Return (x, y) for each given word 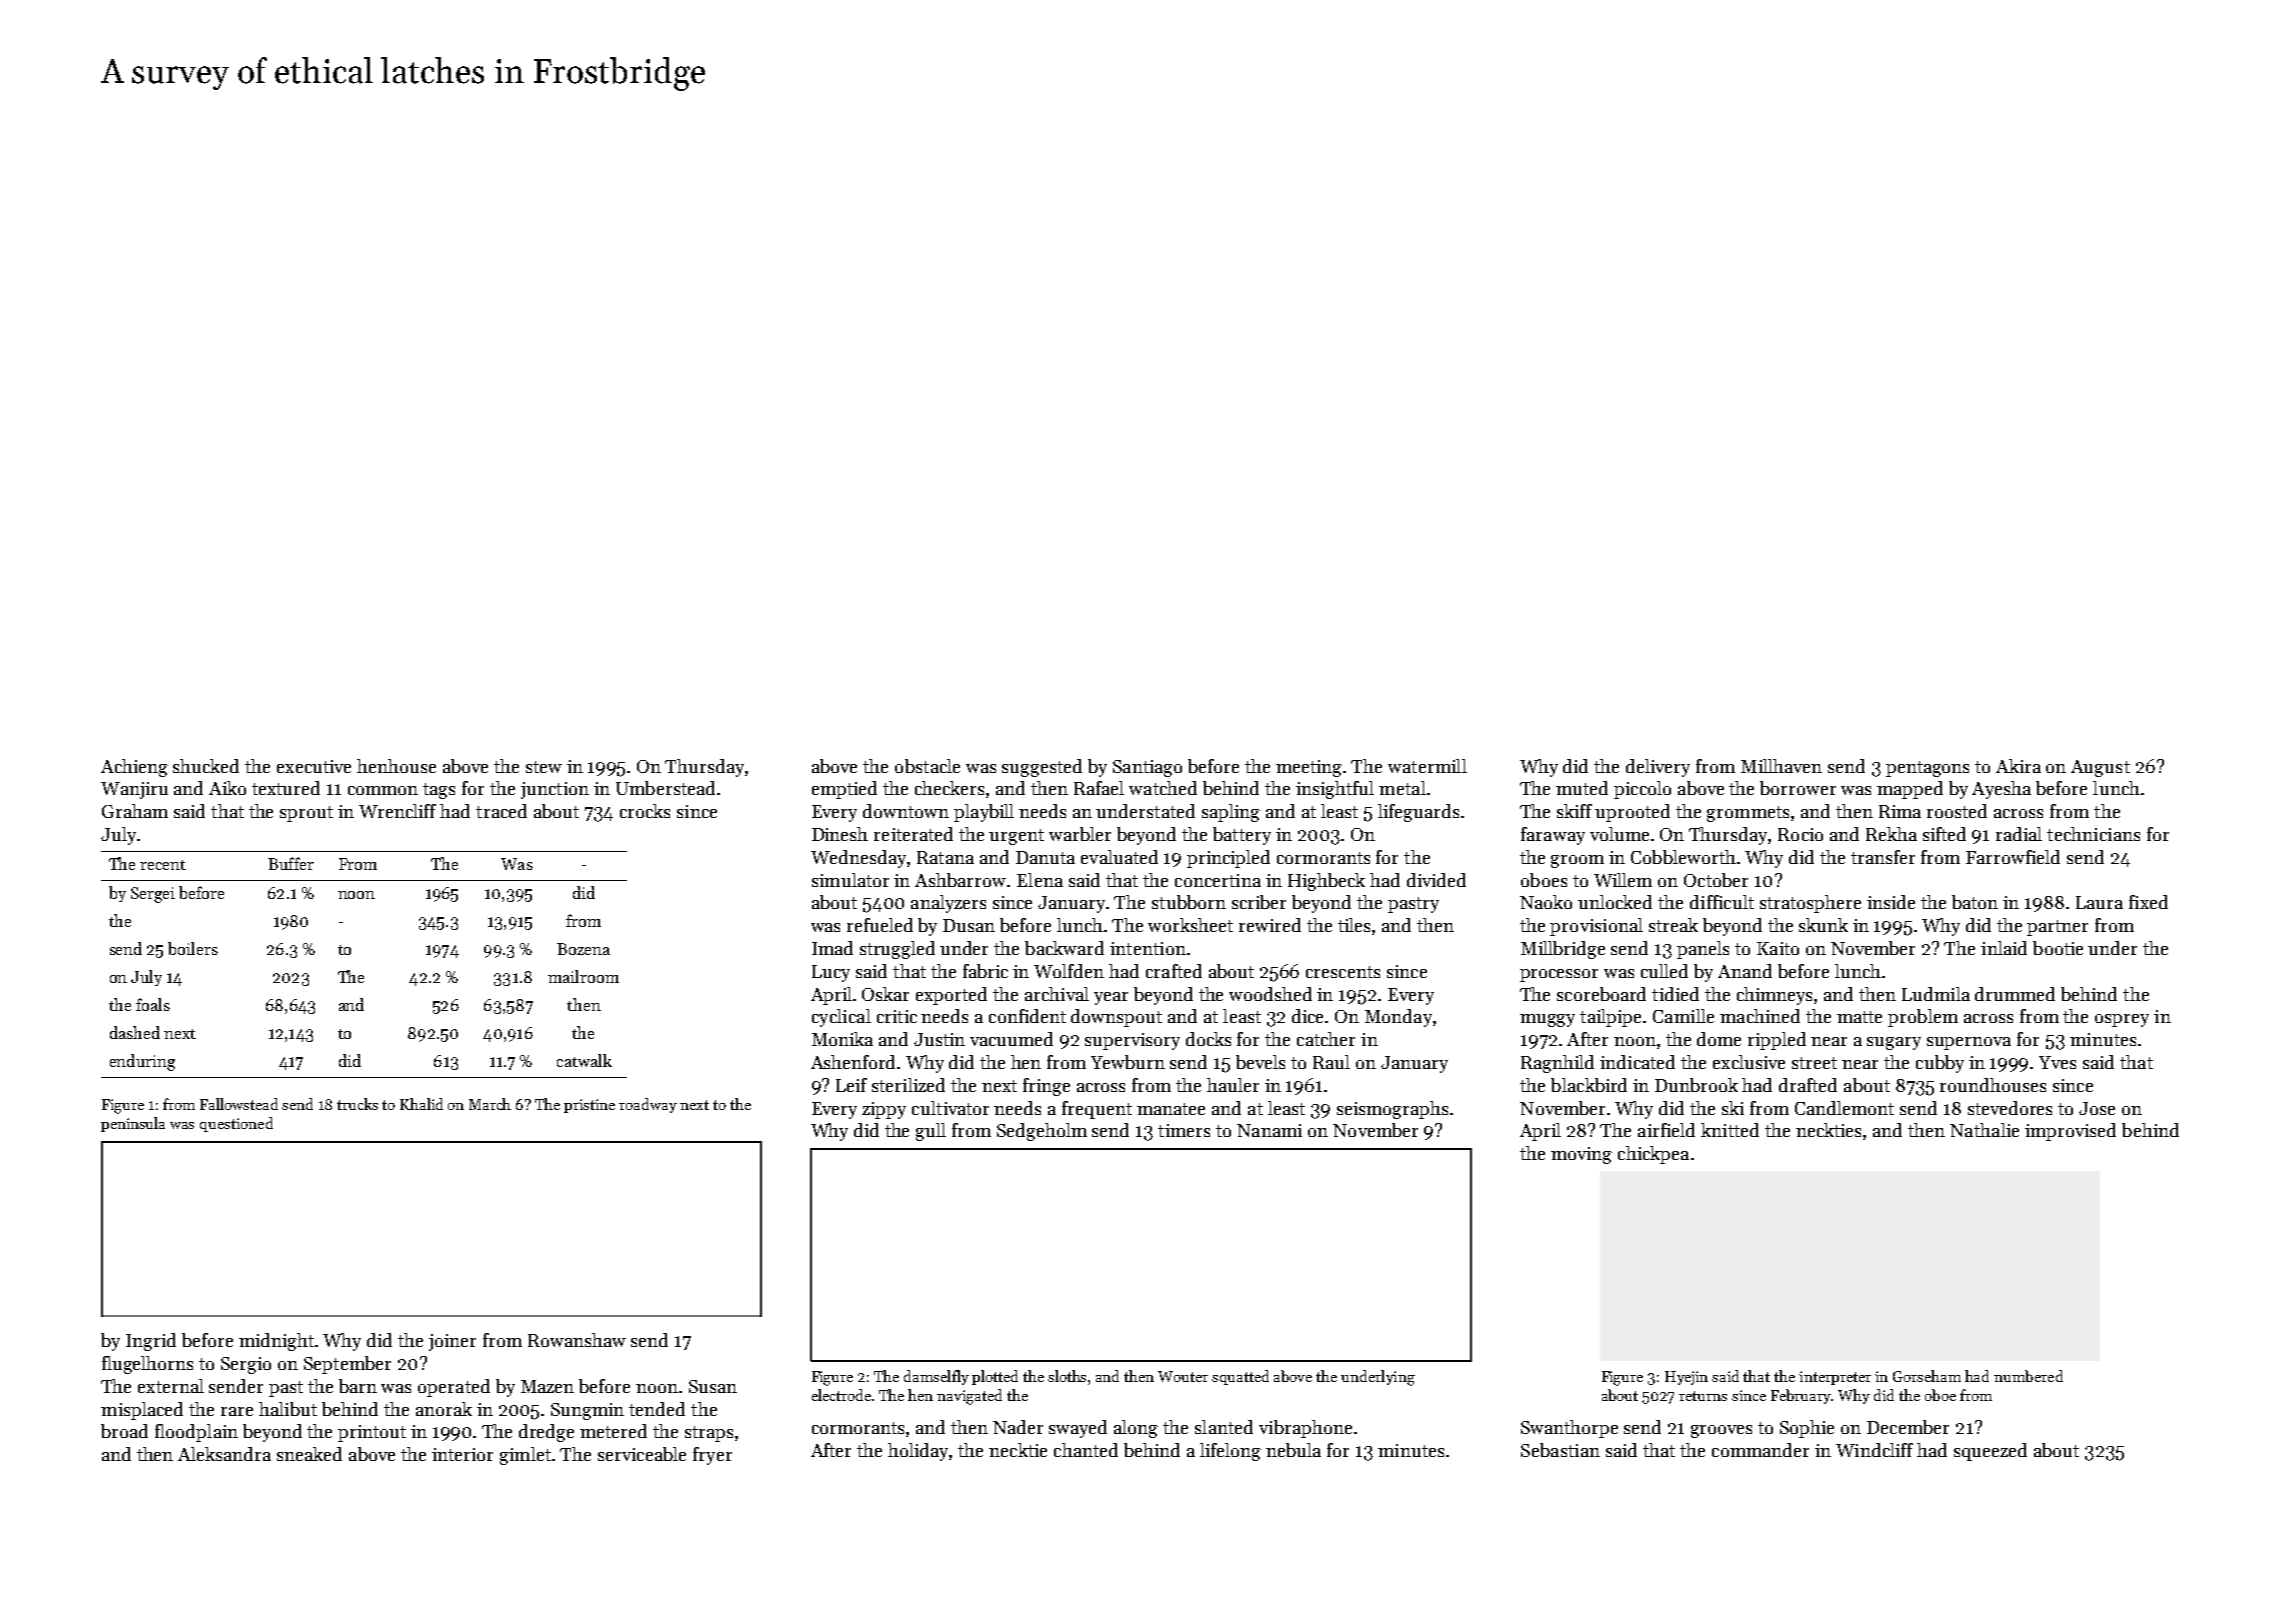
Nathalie (1984, 1130)
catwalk (584, 1060)
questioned (236, 1124)
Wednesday (858, 859)
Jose (2097, 1108)
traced (501, 811)
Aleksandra (224, 1454)
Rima (1900, 811)
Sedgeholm (1042, 1132)
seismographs (1392, 1110)
